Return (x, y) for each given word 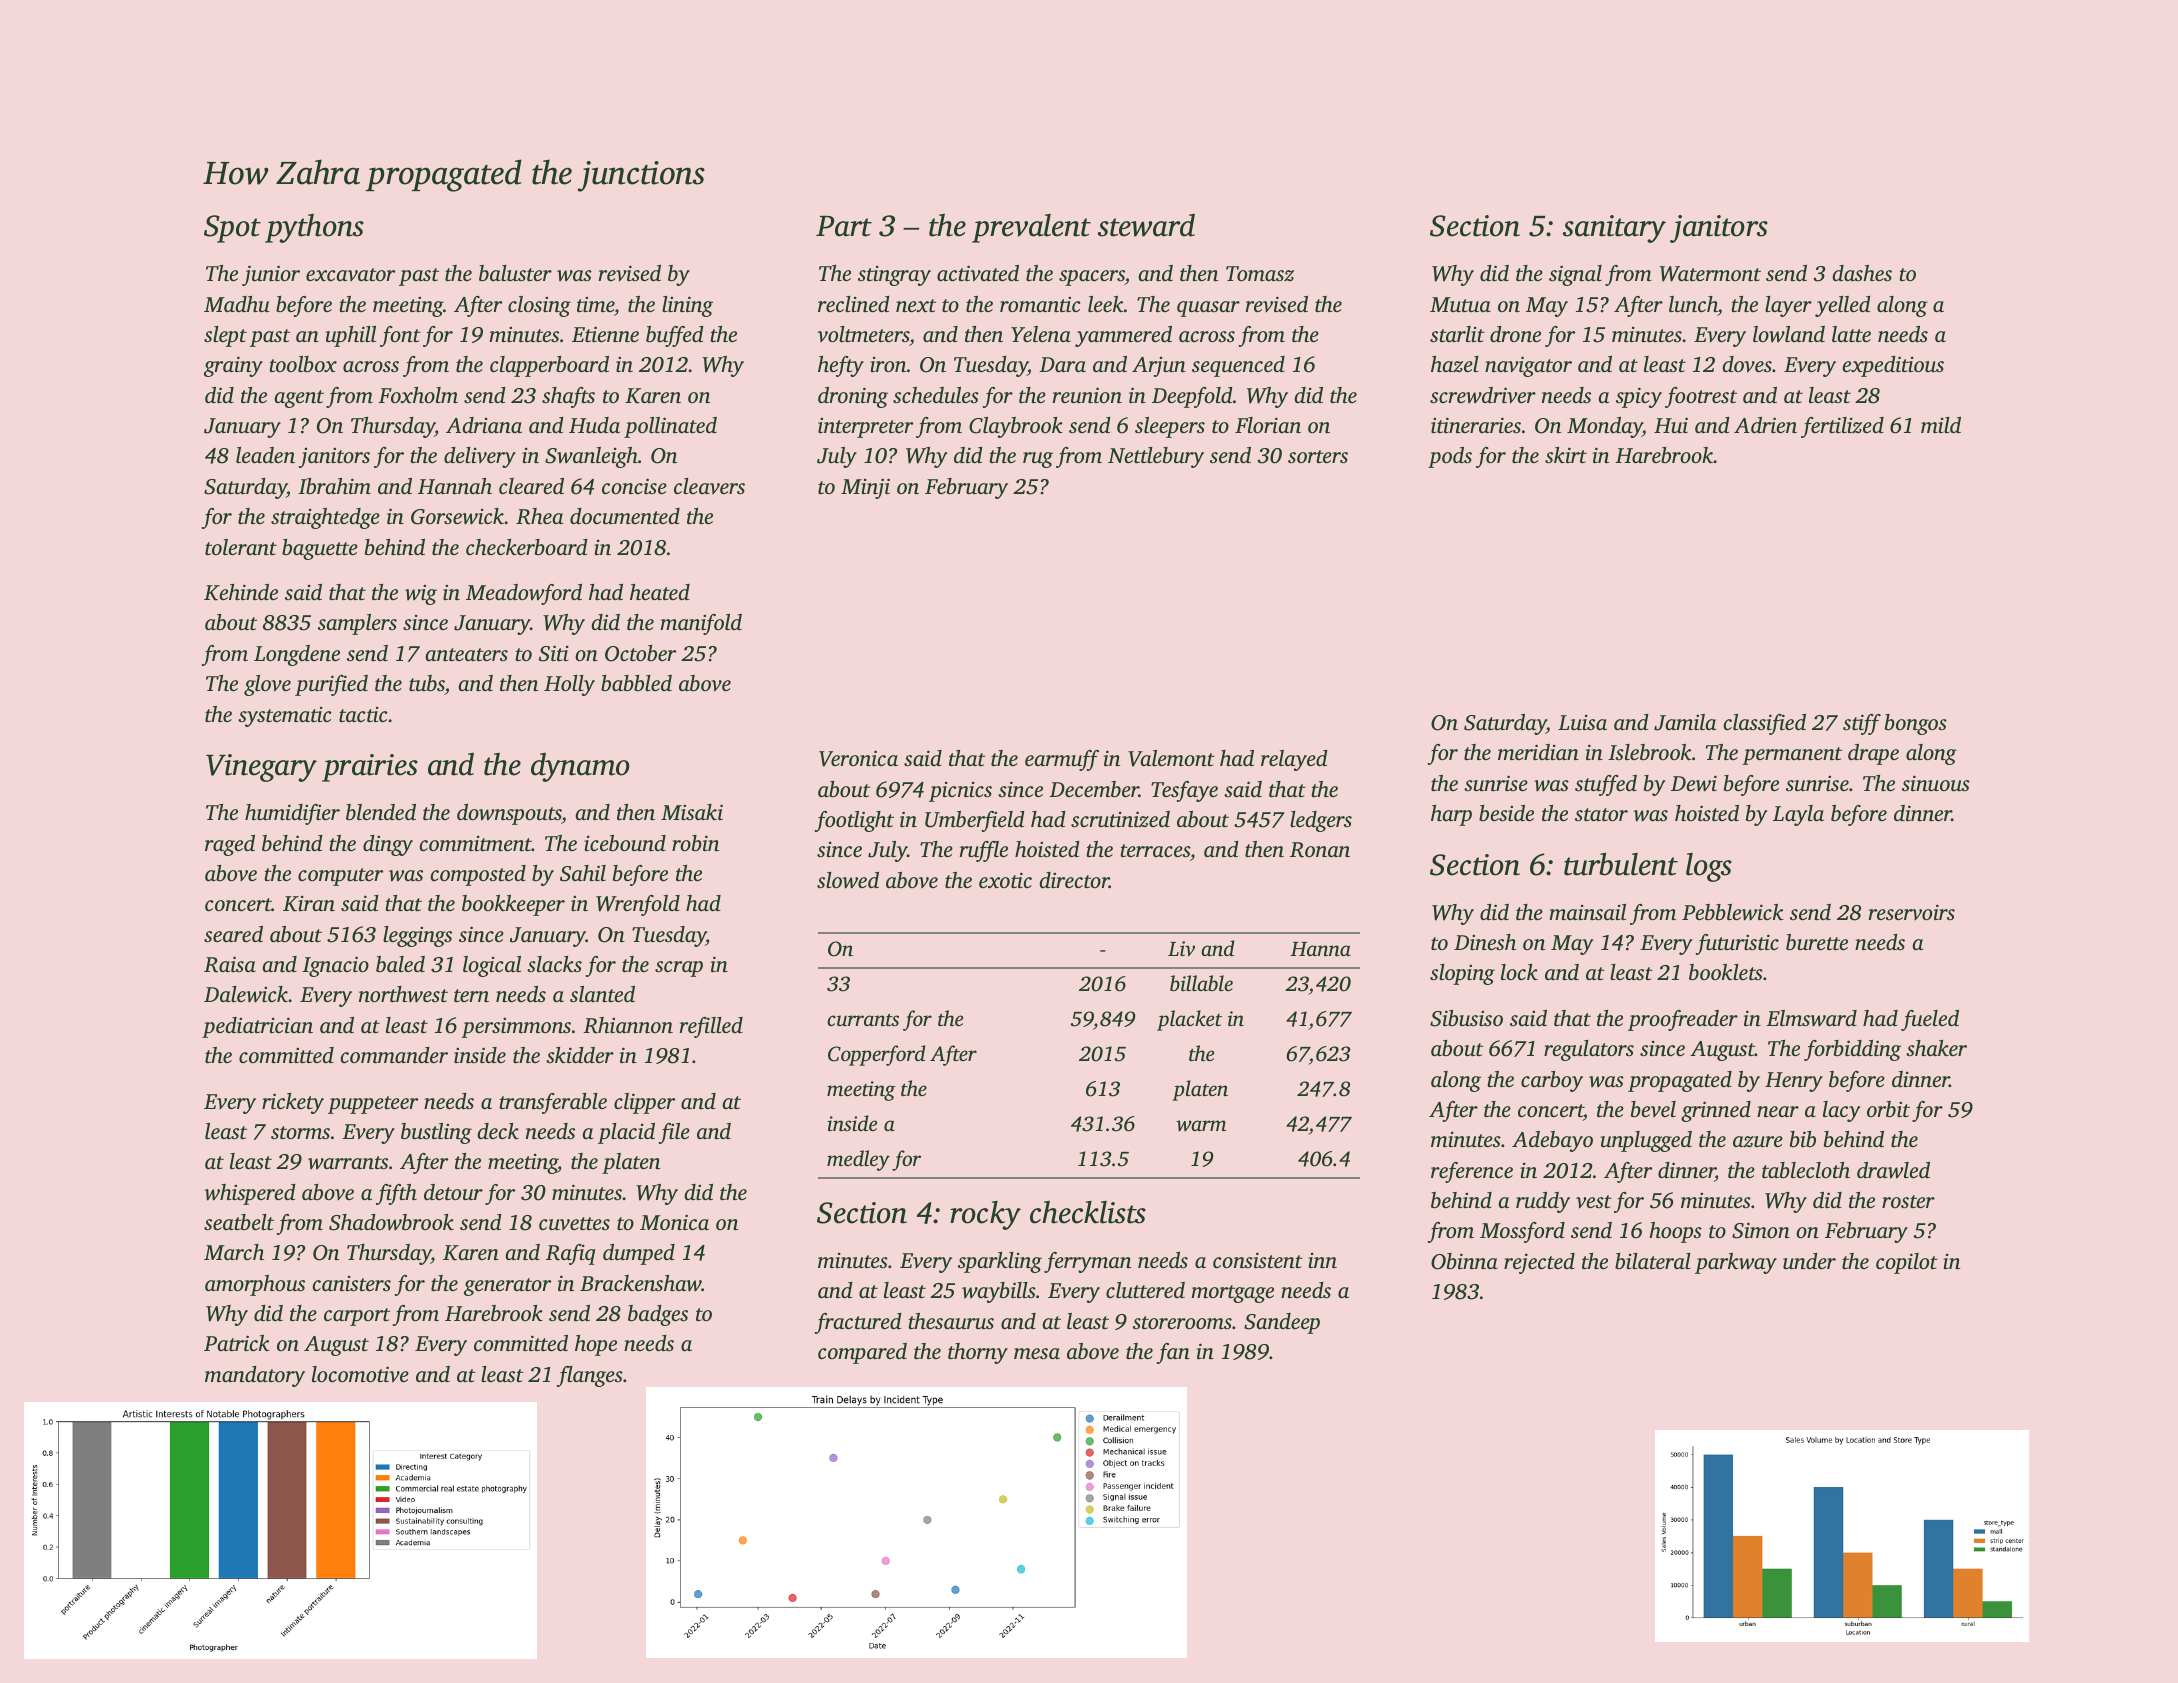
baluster (515, 273)
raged (230, 845)
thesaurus (951, 1321)
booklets (1726, 972)
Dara (1062, 364)
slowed (848, 880)
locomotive (360, 1374)
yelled (1843, 306)
